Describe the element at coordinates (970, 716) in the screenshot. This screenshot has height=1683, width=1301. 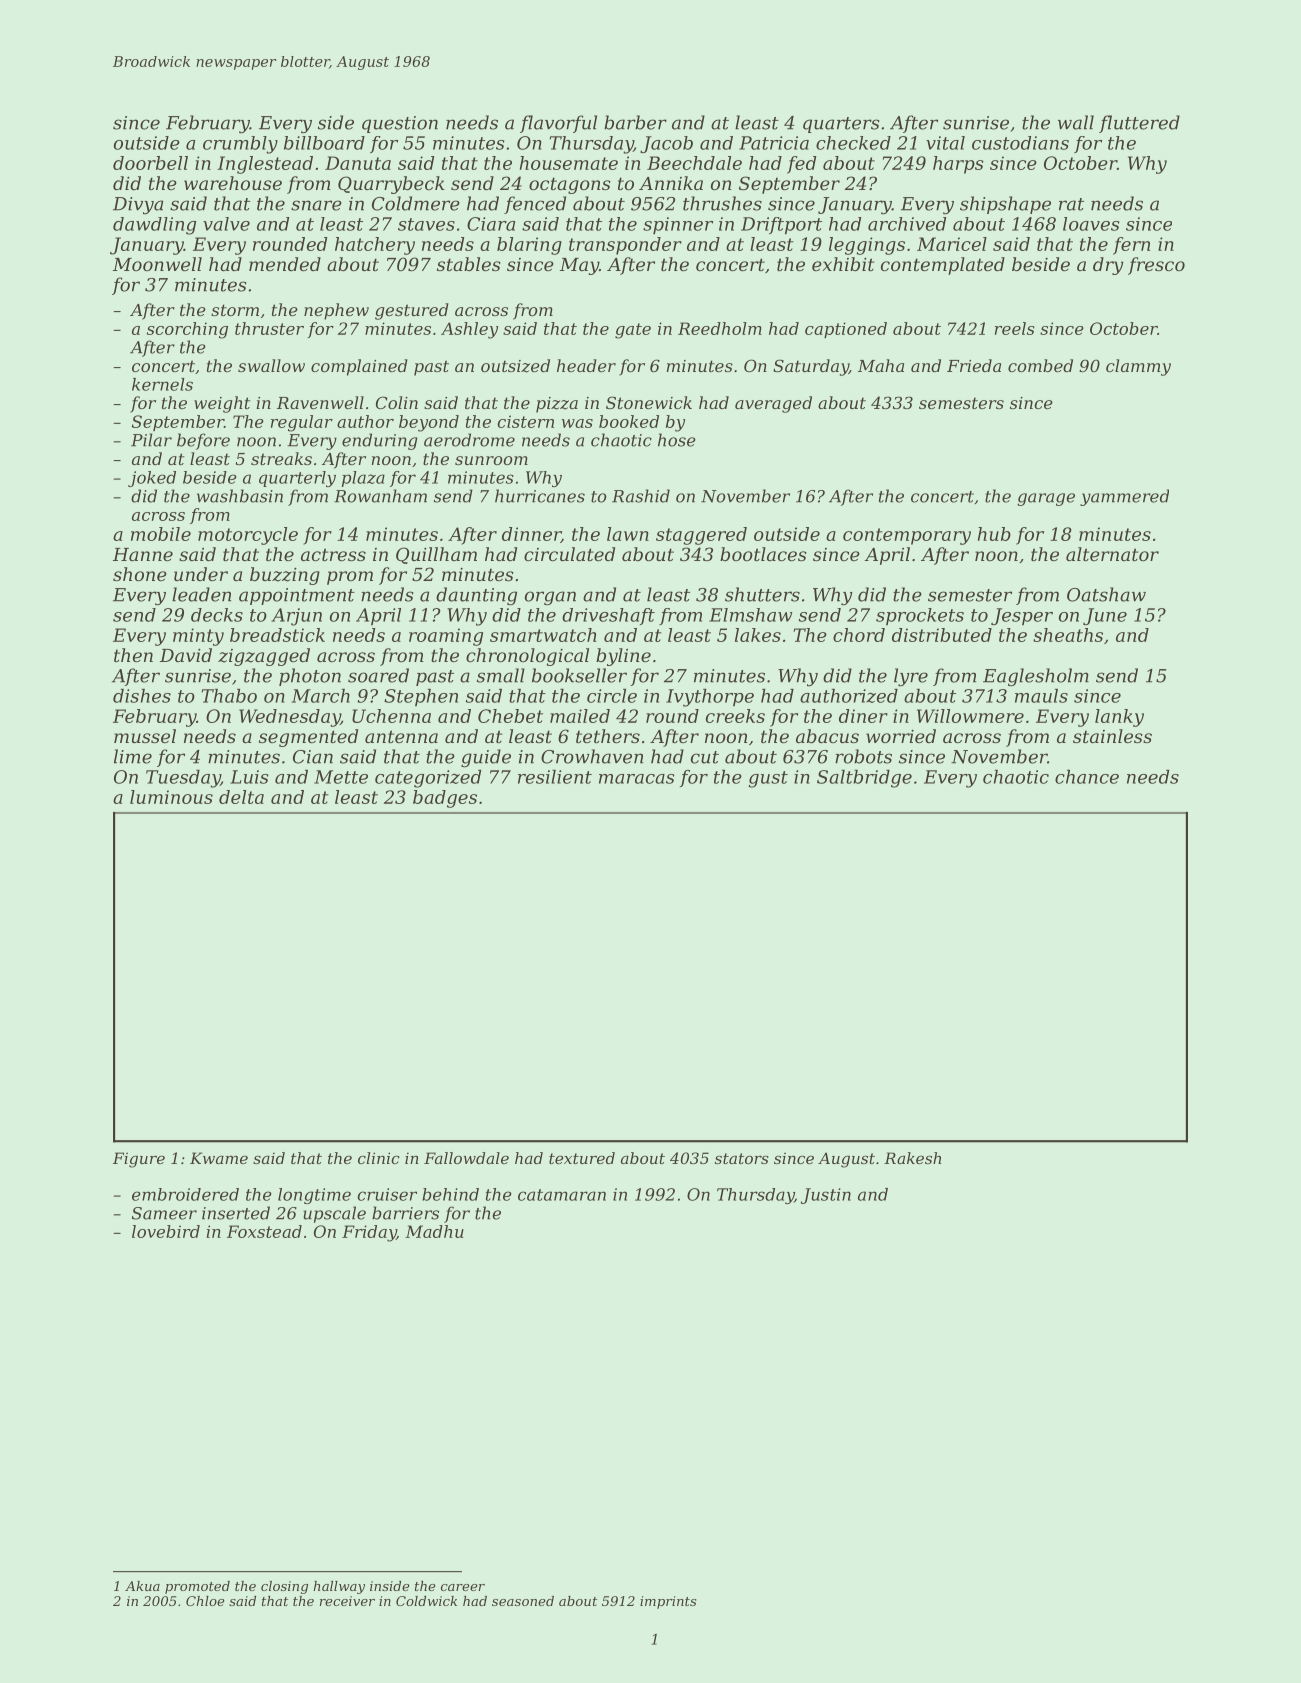
I see `Willowmere` at that location.
